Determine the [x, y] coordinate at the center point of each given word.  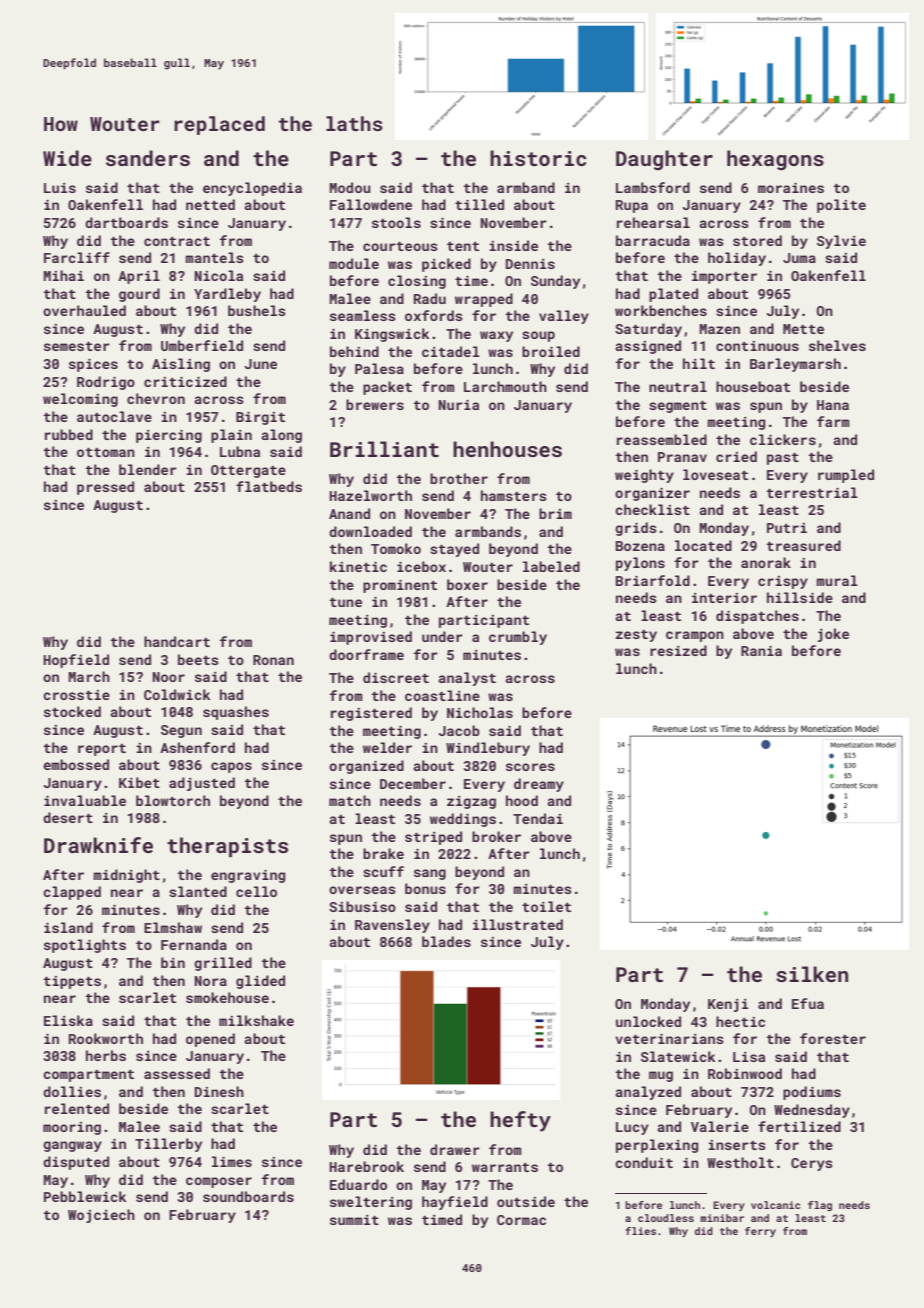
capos [231, 767]
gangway [72, 1146]
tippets [72, 982]
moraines [791, 188]
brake [383, 853]
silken [812, 974]
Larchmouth [505, 386]
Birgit [260, 418]
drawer [455, 1149]
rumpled [846, 476]
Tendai [538, 818]
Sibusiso [362, 906]
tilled [479, 204]
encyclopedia [252, 189]
